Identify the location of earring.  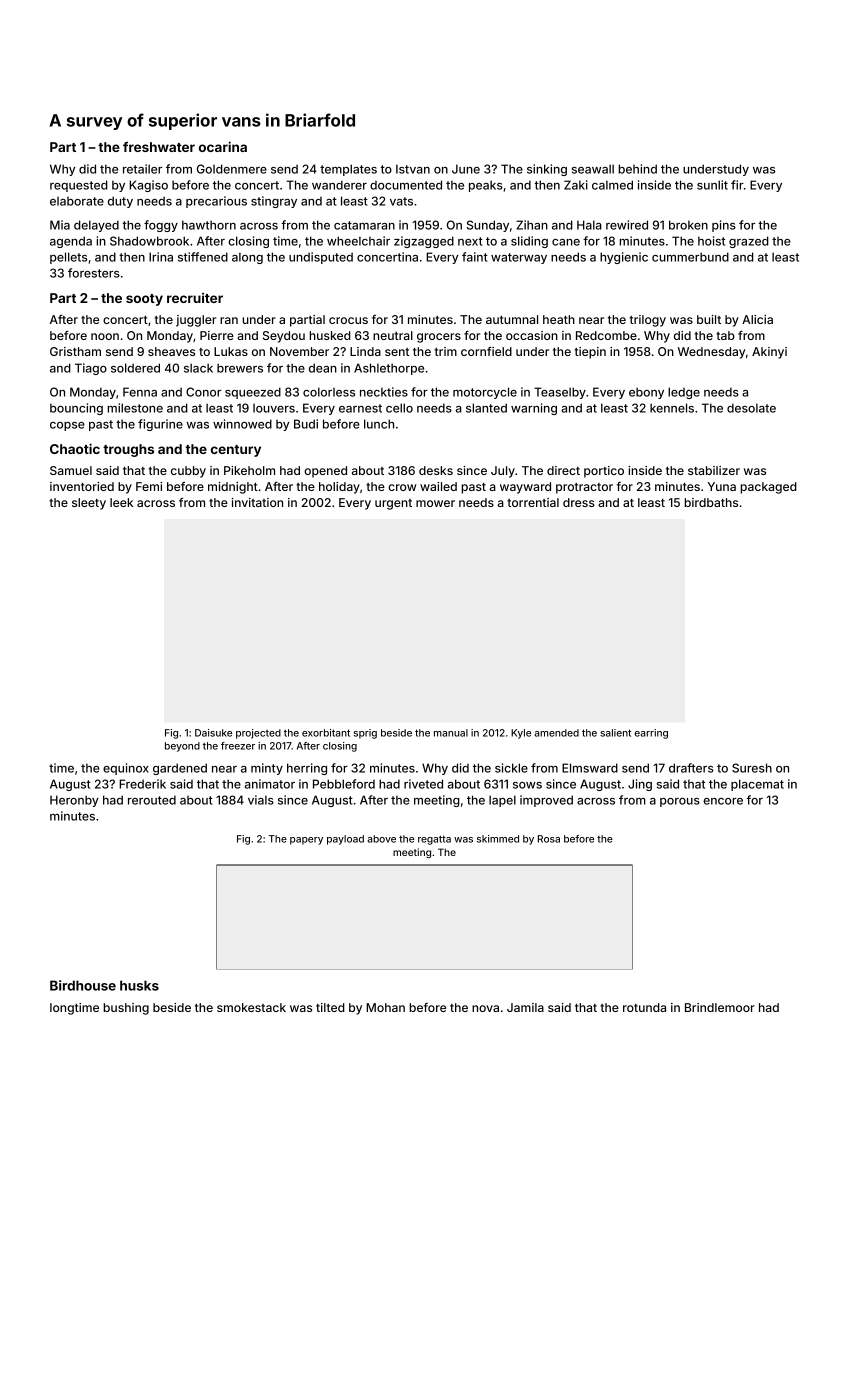
(651, 734).
